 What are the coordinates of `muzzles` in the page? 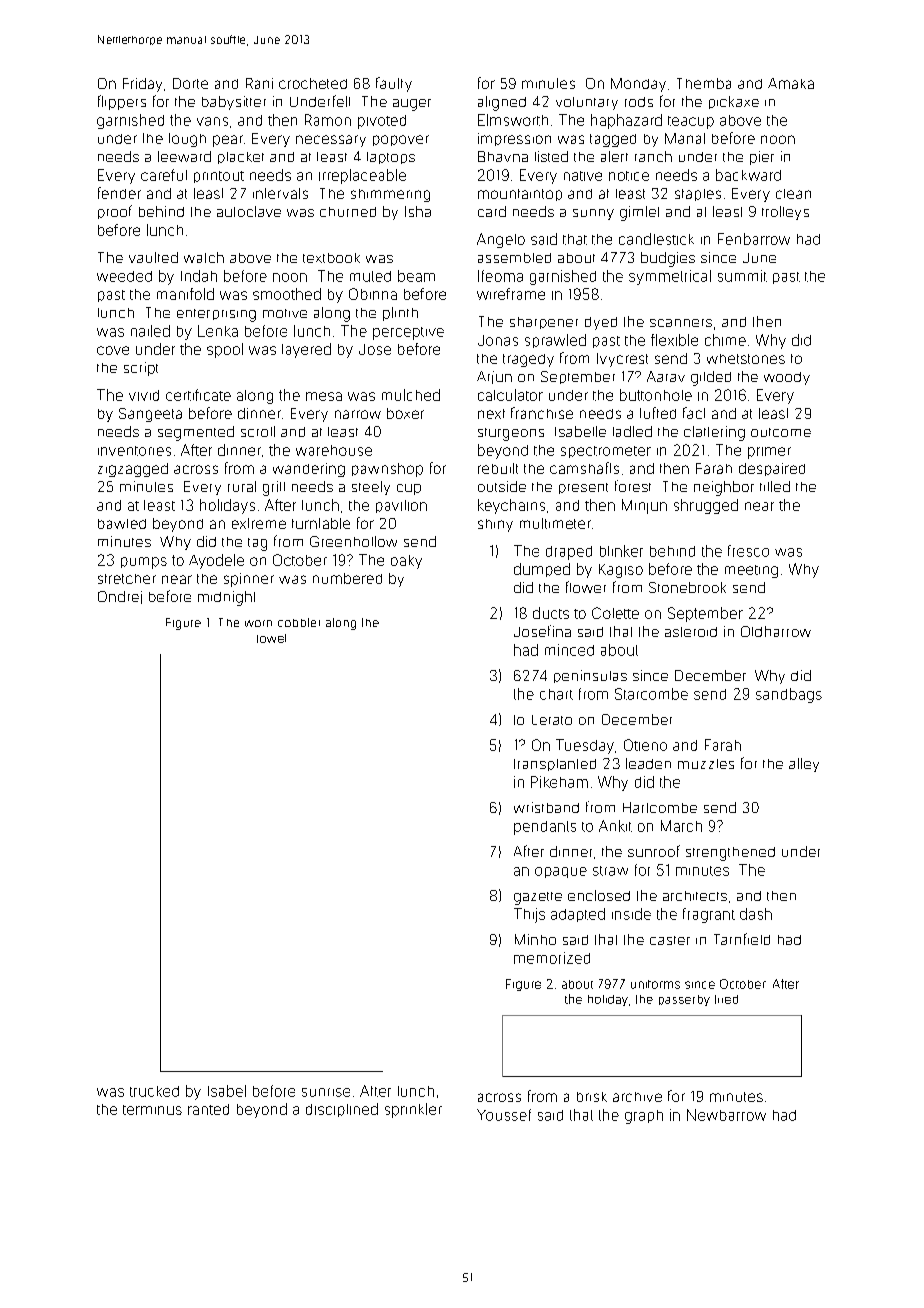 It's located at (706, 764).
